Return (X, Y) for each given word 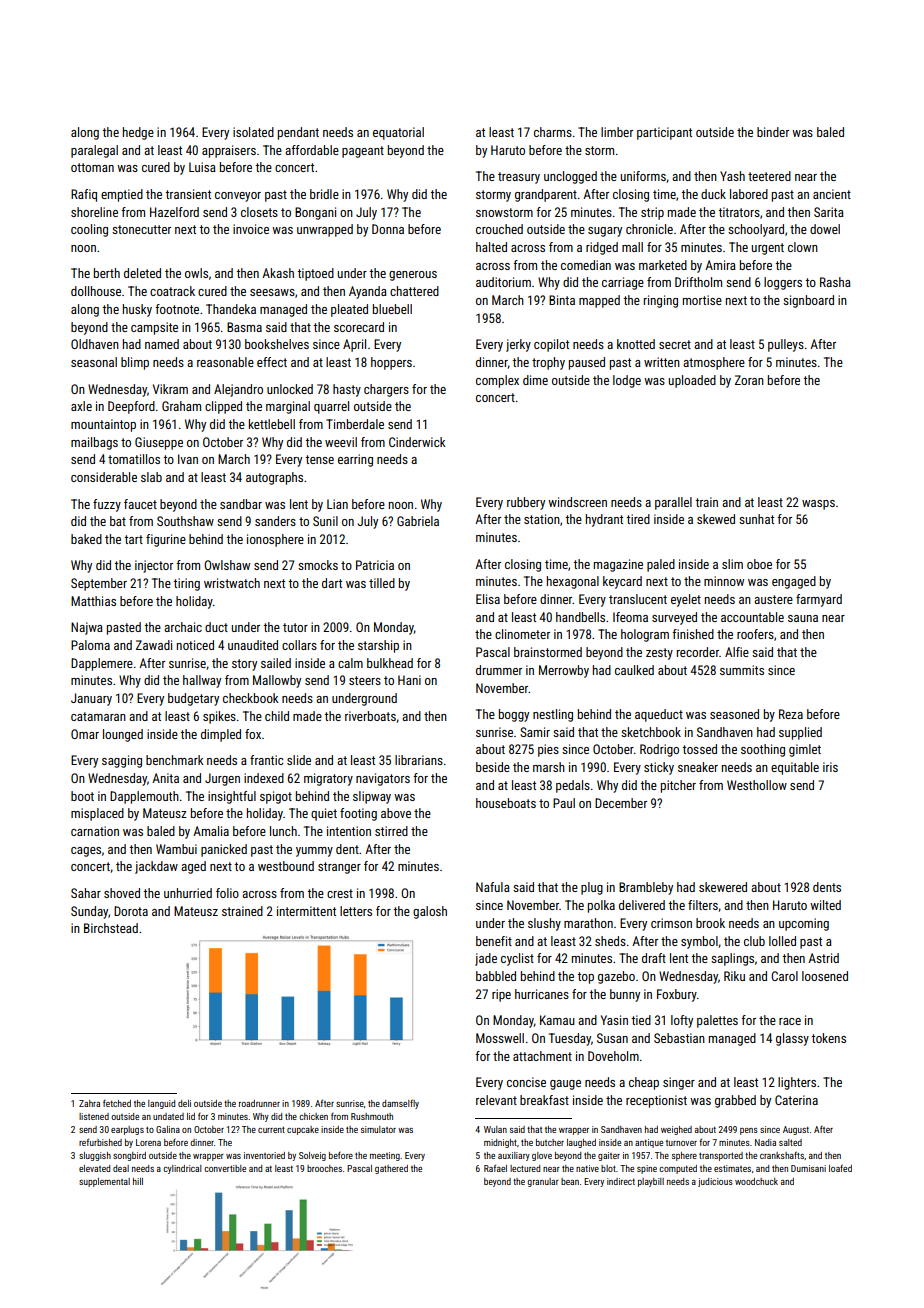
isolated (253, 132)
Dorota (131, 911)
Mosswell (500, 1038)
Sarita (829, 212)
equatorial (398, 133)
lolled (782, 941)
